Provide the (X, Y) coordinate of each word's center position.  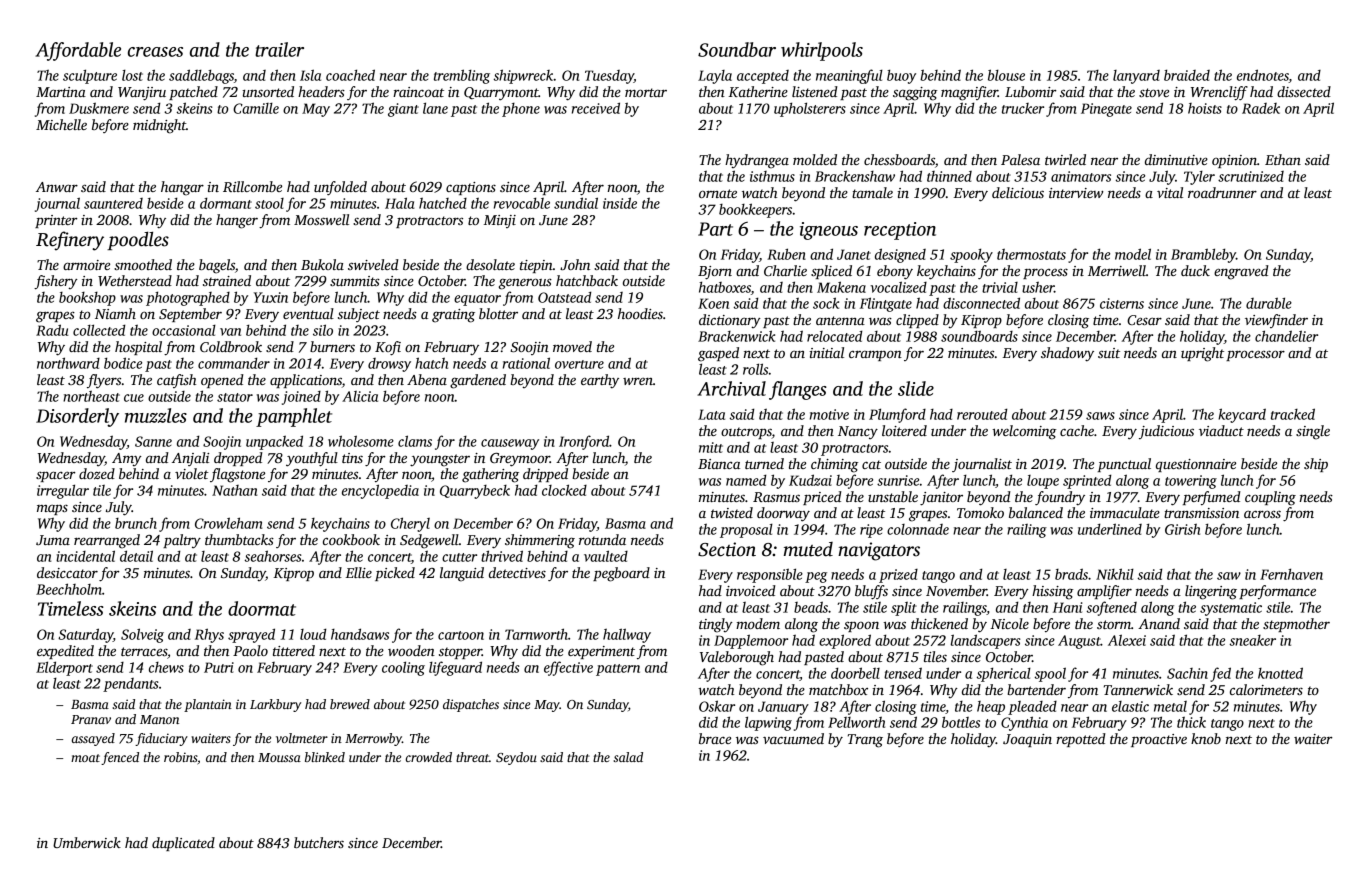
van (230, 332)
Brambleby (1203, 255)
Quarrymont (501, 94)
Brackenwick (736, 336)
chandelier (1286, 336)
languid (462, 574)
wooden (411, 650)
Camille (256, 108)
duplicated (183, 844)
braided (1187, 75)
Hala (399, 203)
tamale (872, 192)
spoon (861, 626)
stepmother (1296, 625)
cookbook (351, 539)
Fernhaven (1291, 574)
